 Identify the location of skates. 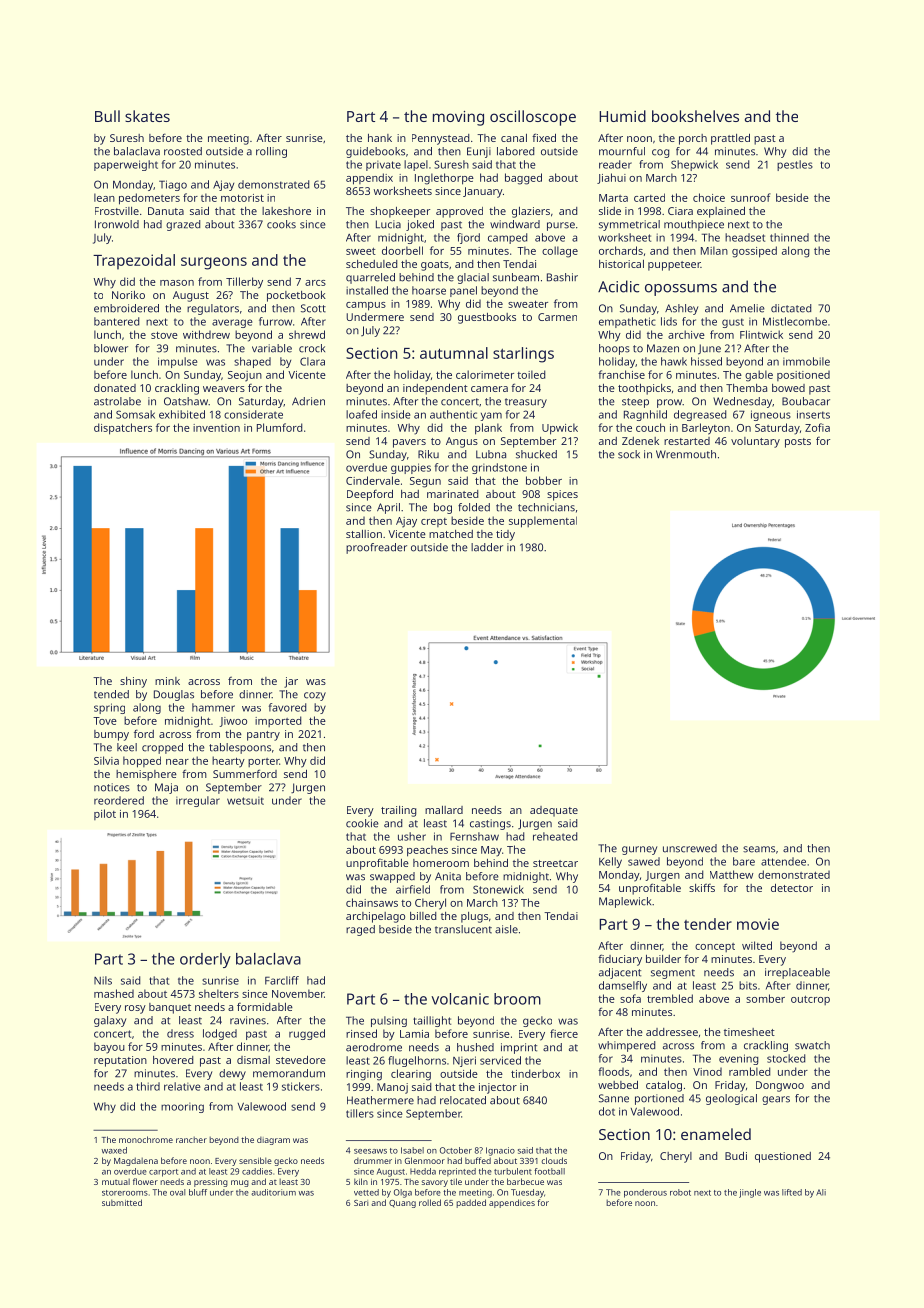
(147, 116).
